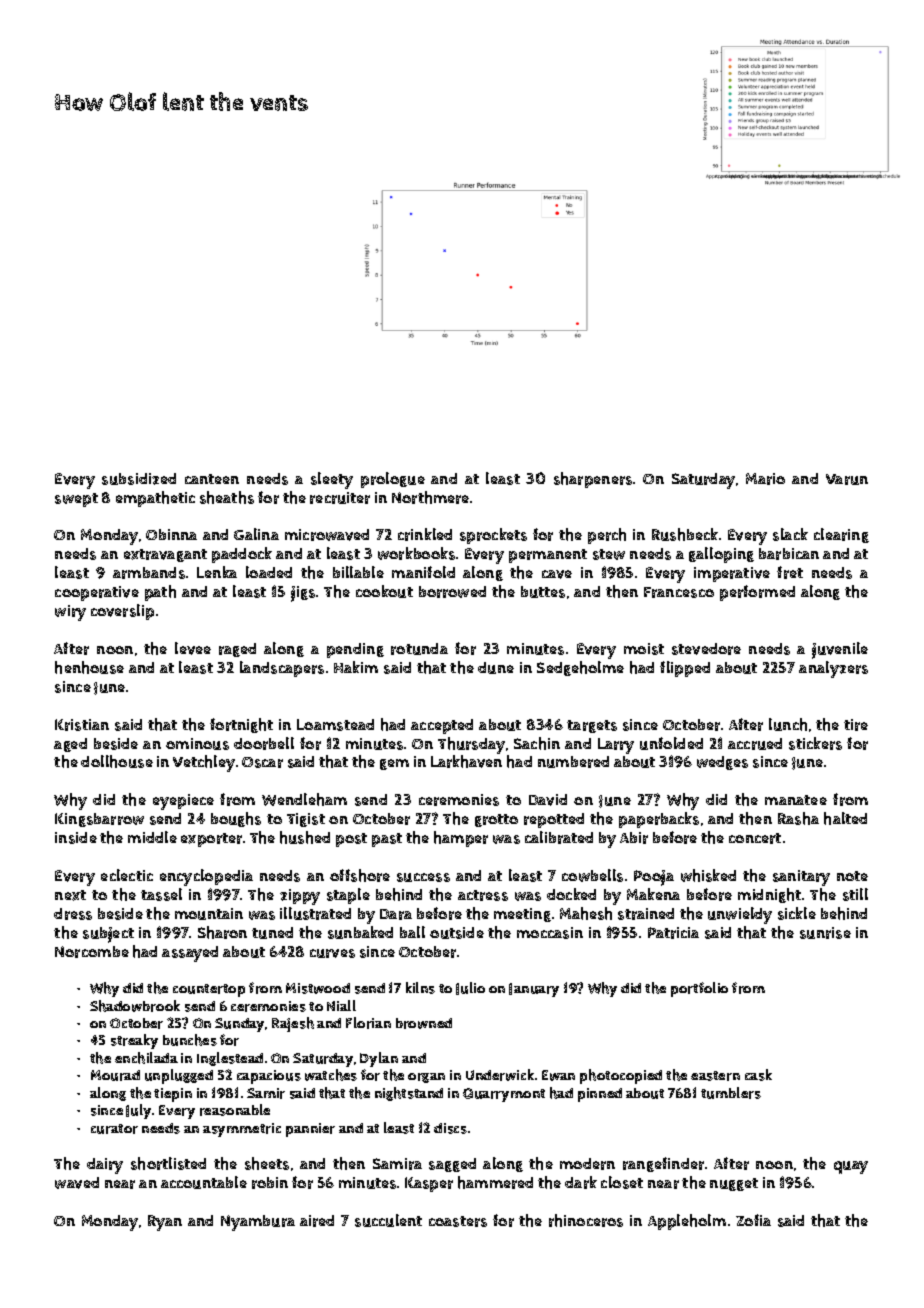 This screenshot has width=924, height=1308. I want to click on sheets, so click(267, 1163).
